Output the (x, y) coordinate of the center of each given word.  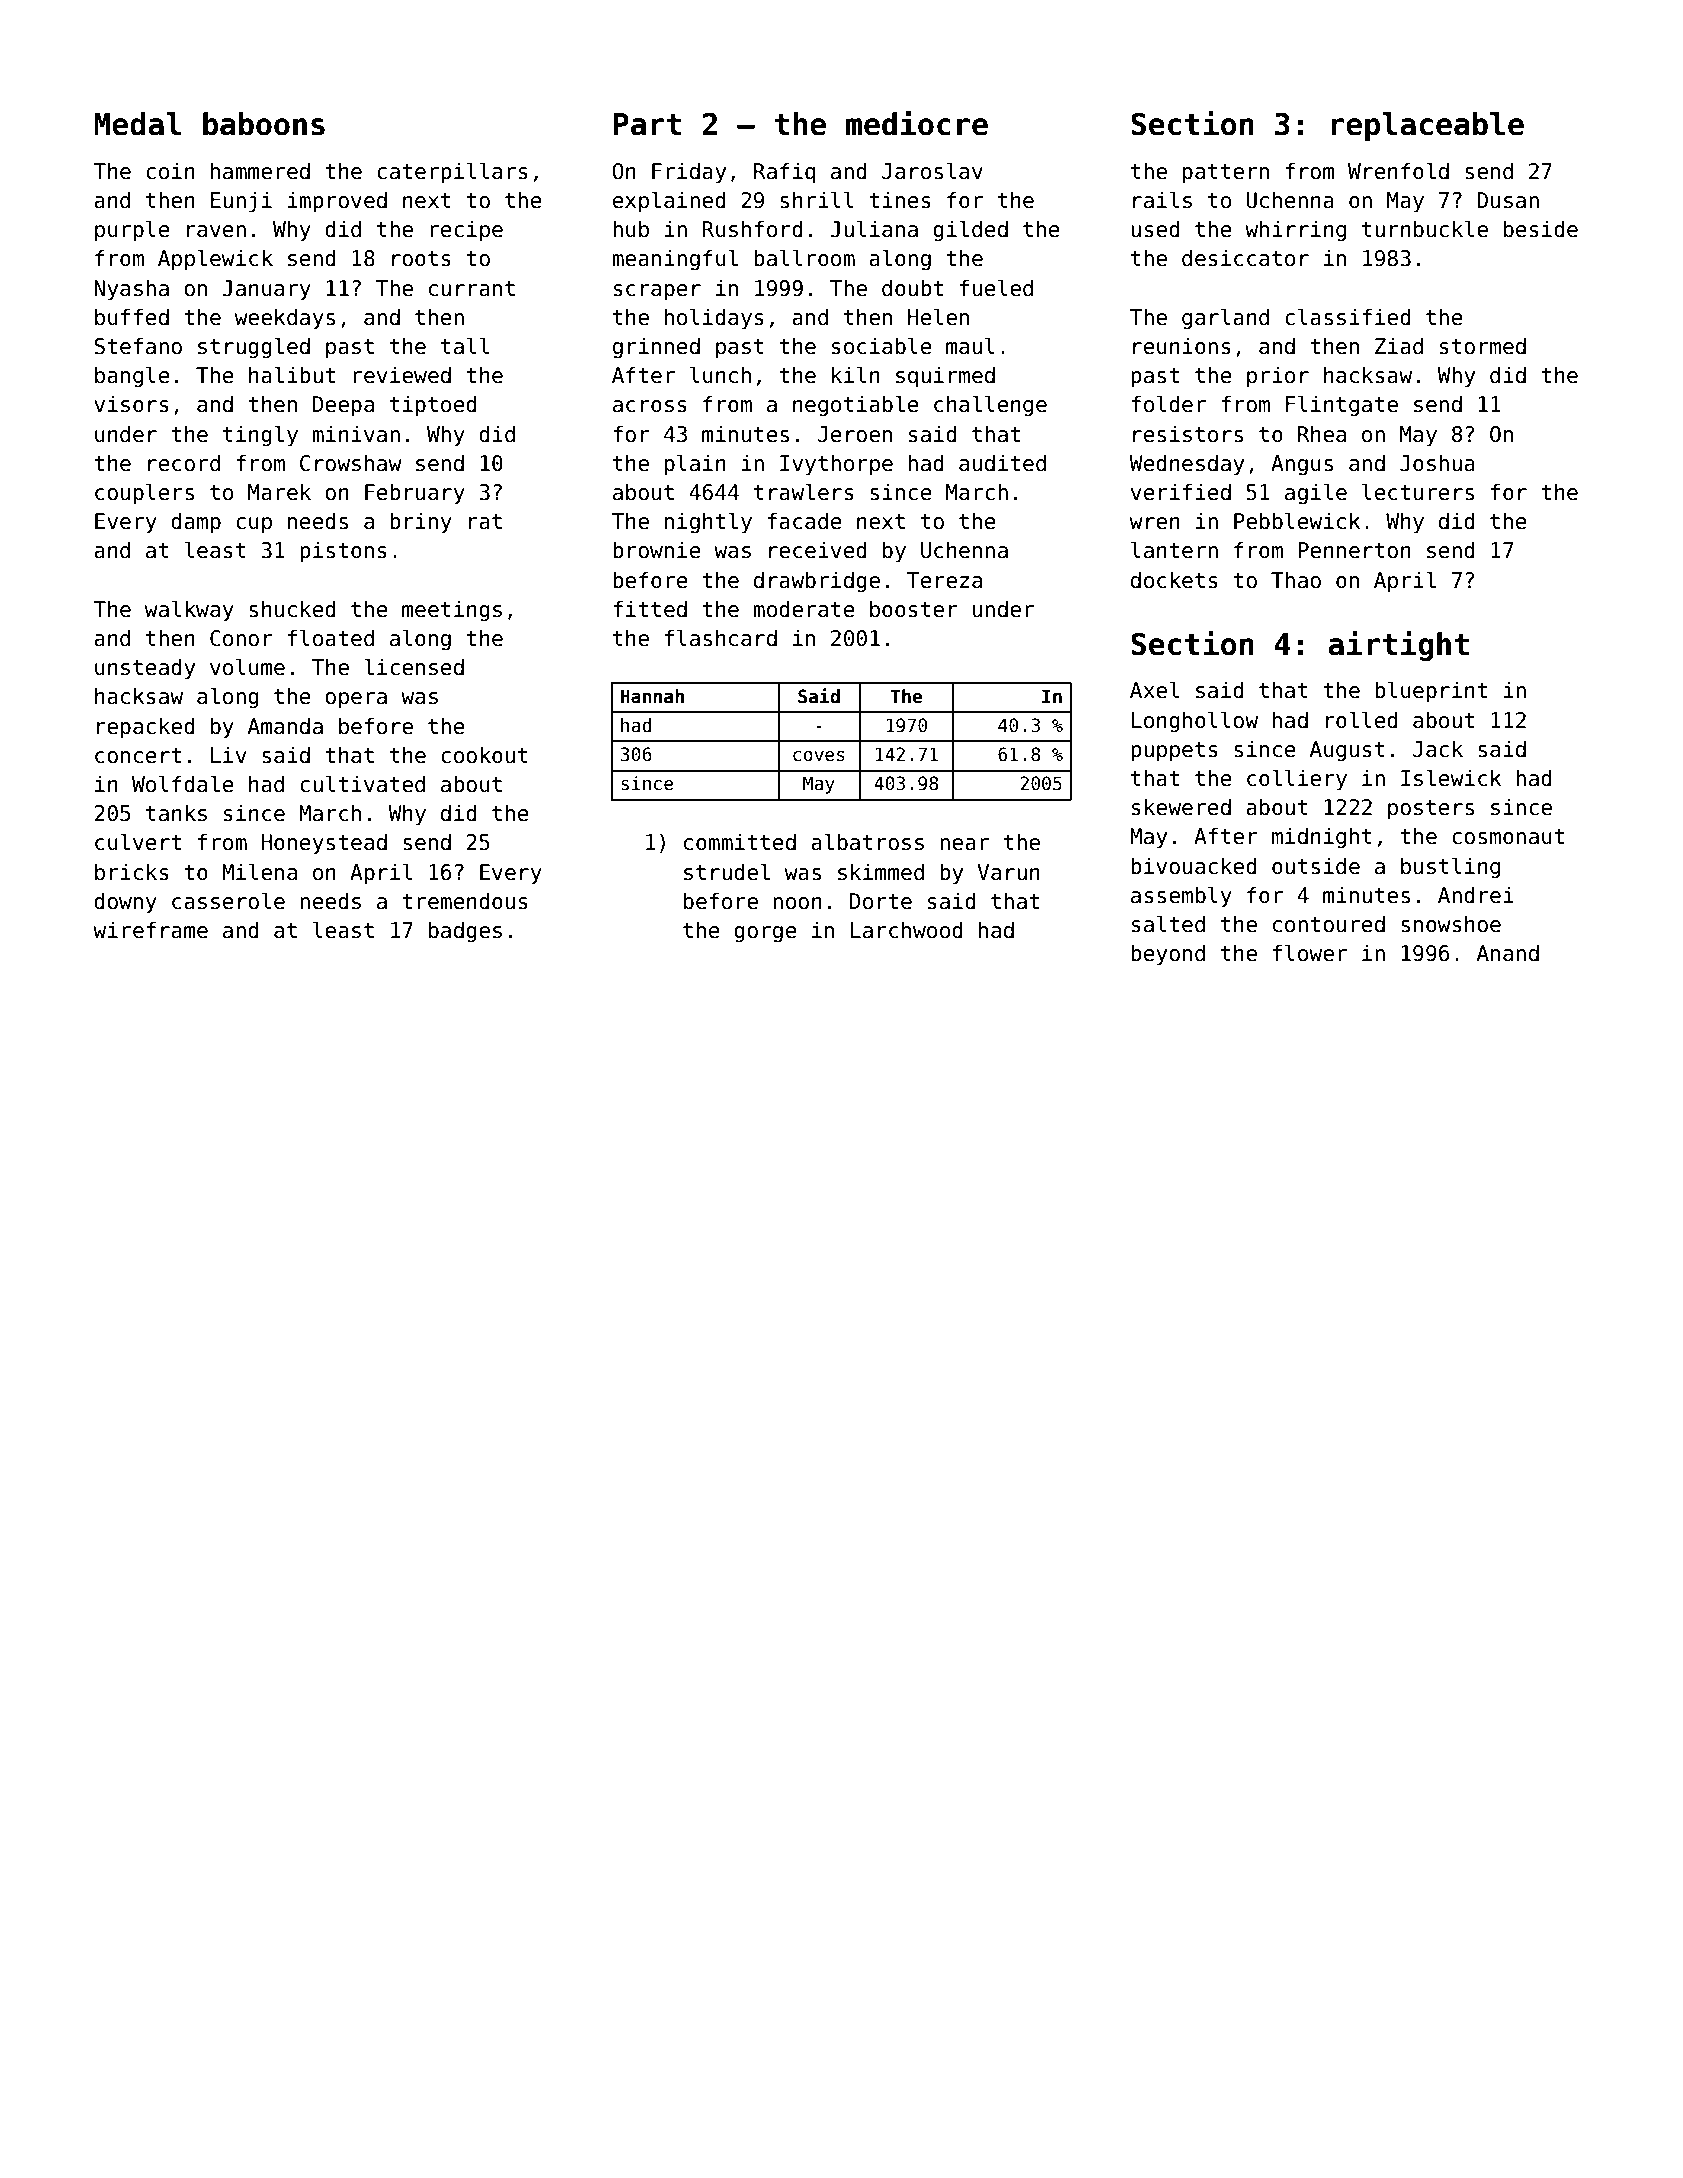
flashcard (721, 638)
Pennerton (1354, 550)
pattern (1226, 174)
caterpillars (452, 173)
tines (900, 200)
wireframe (150, 930)
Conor (241, 638)
